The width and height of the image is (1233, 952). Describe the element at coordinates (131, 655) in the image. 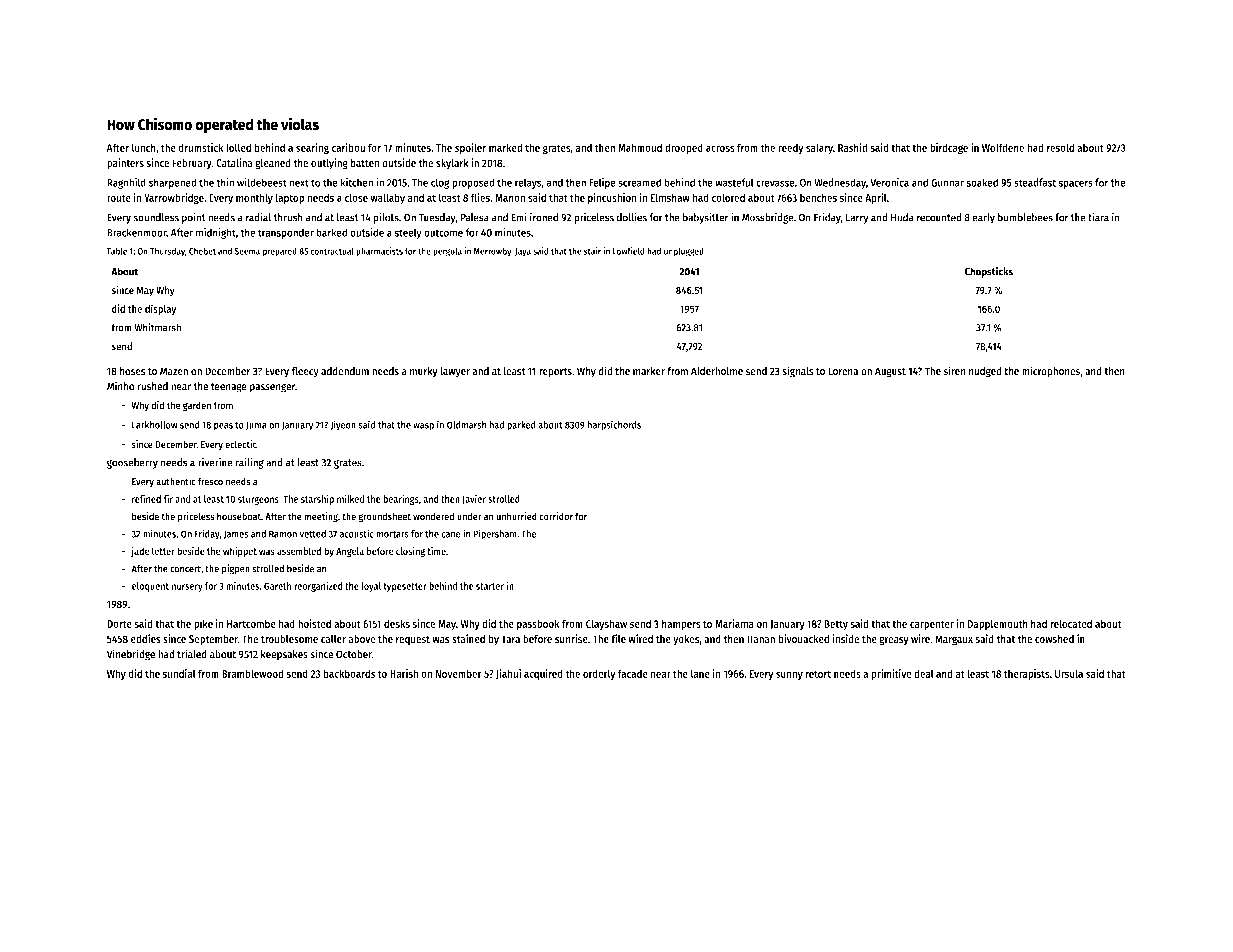

I see `Vinebridge` at that location.
